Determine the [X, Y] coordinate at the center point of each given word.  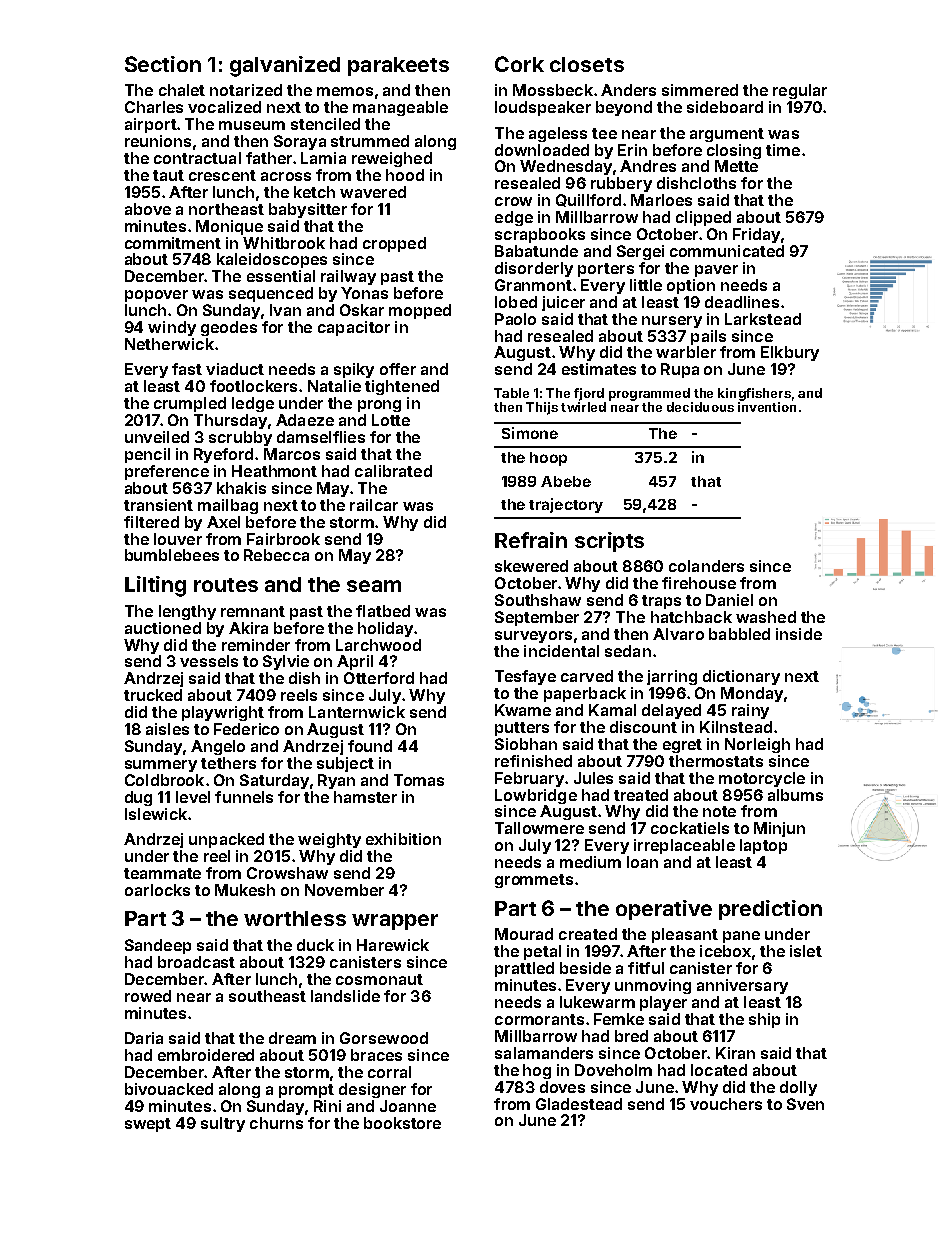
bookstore [402, 1123]
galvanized [285, 66]
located [719, 1070]
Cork [519, 64]
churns [276, 1123]
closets [587, 64]
